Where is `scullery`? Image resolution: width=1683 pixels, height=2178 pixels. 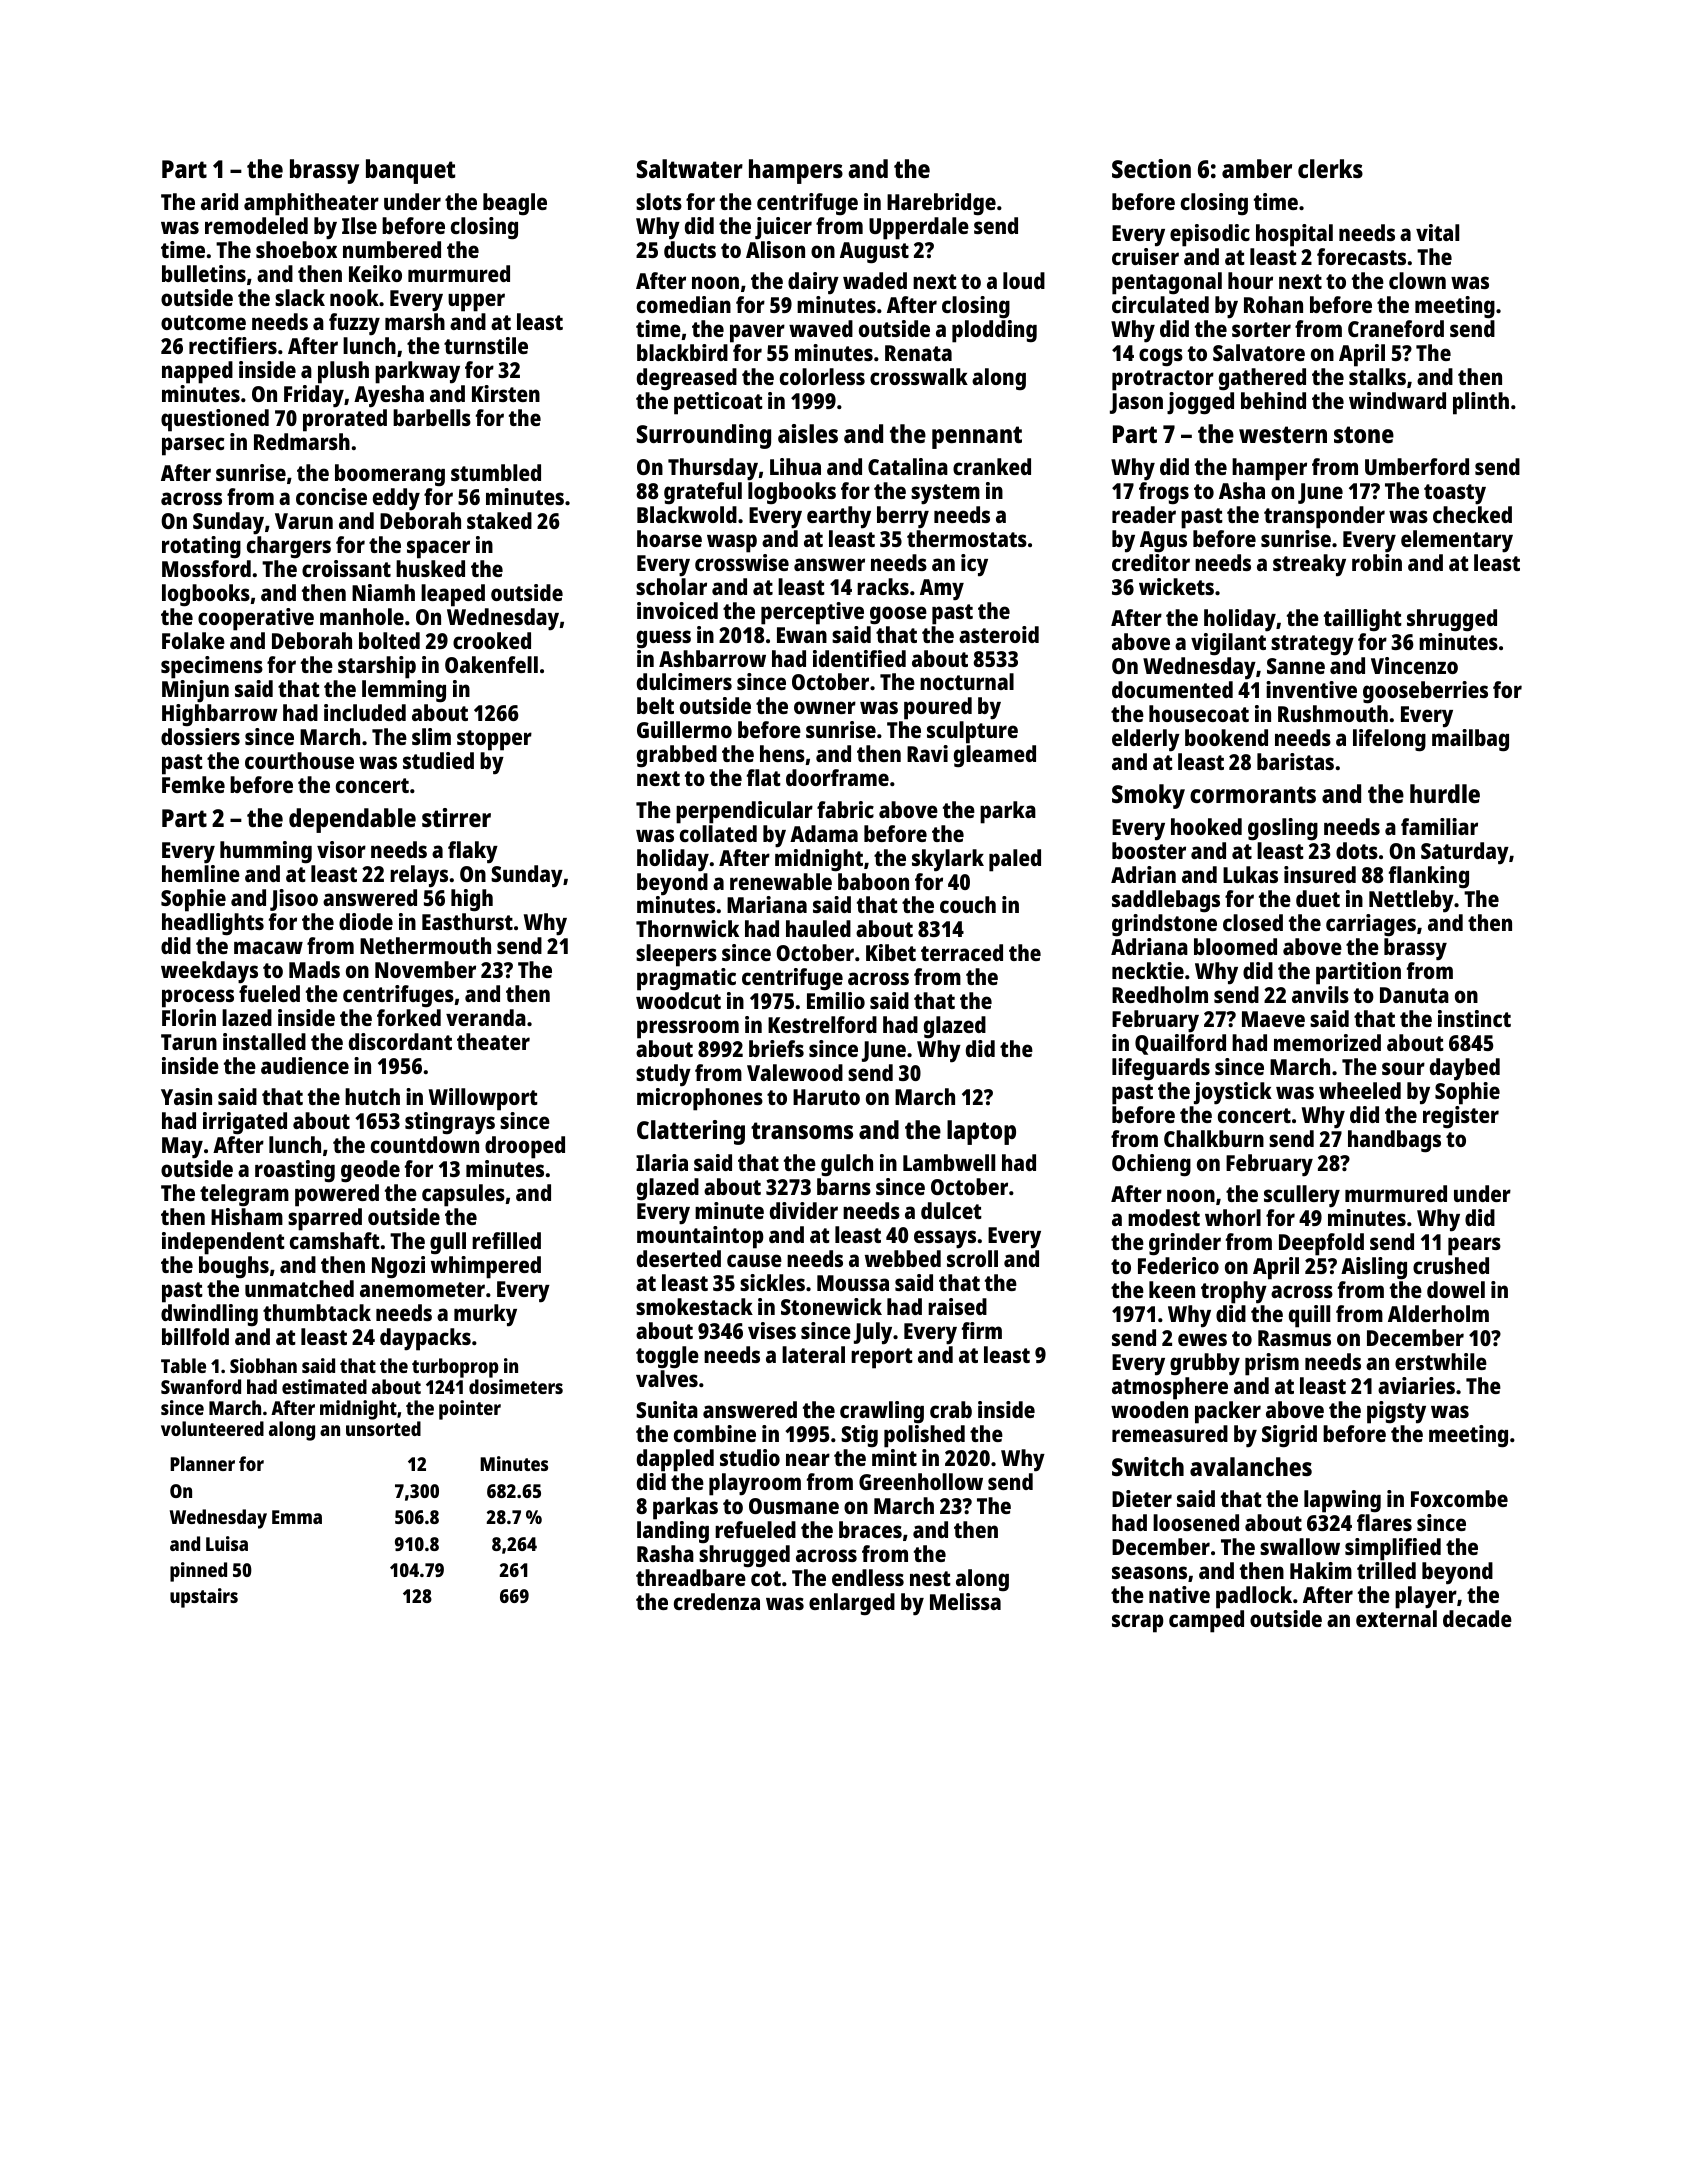 scullery is located at coordinates (1302, 1196).
